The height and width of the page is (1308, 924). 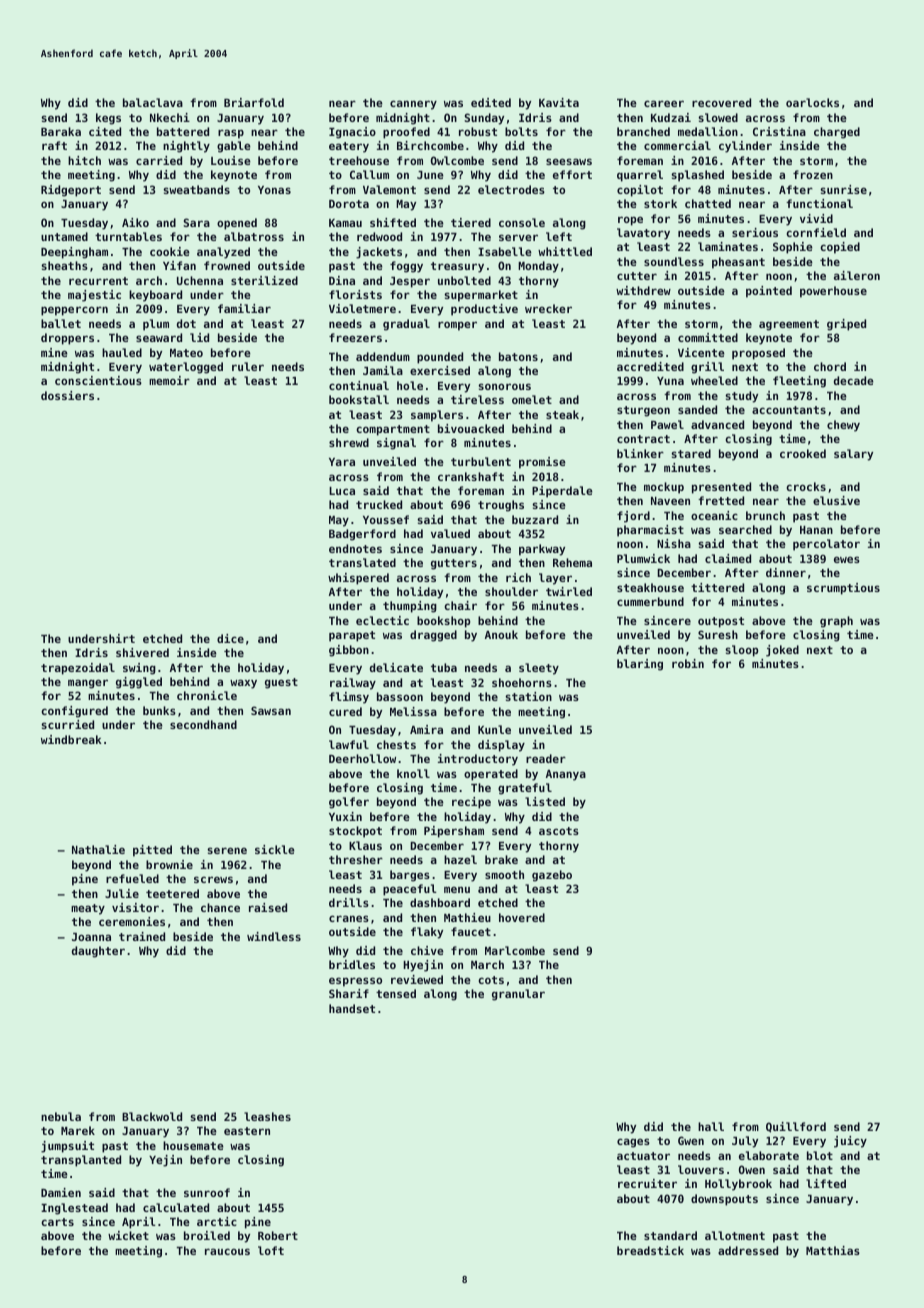 I want to click on Anouk, so click(x=501, y=634).
